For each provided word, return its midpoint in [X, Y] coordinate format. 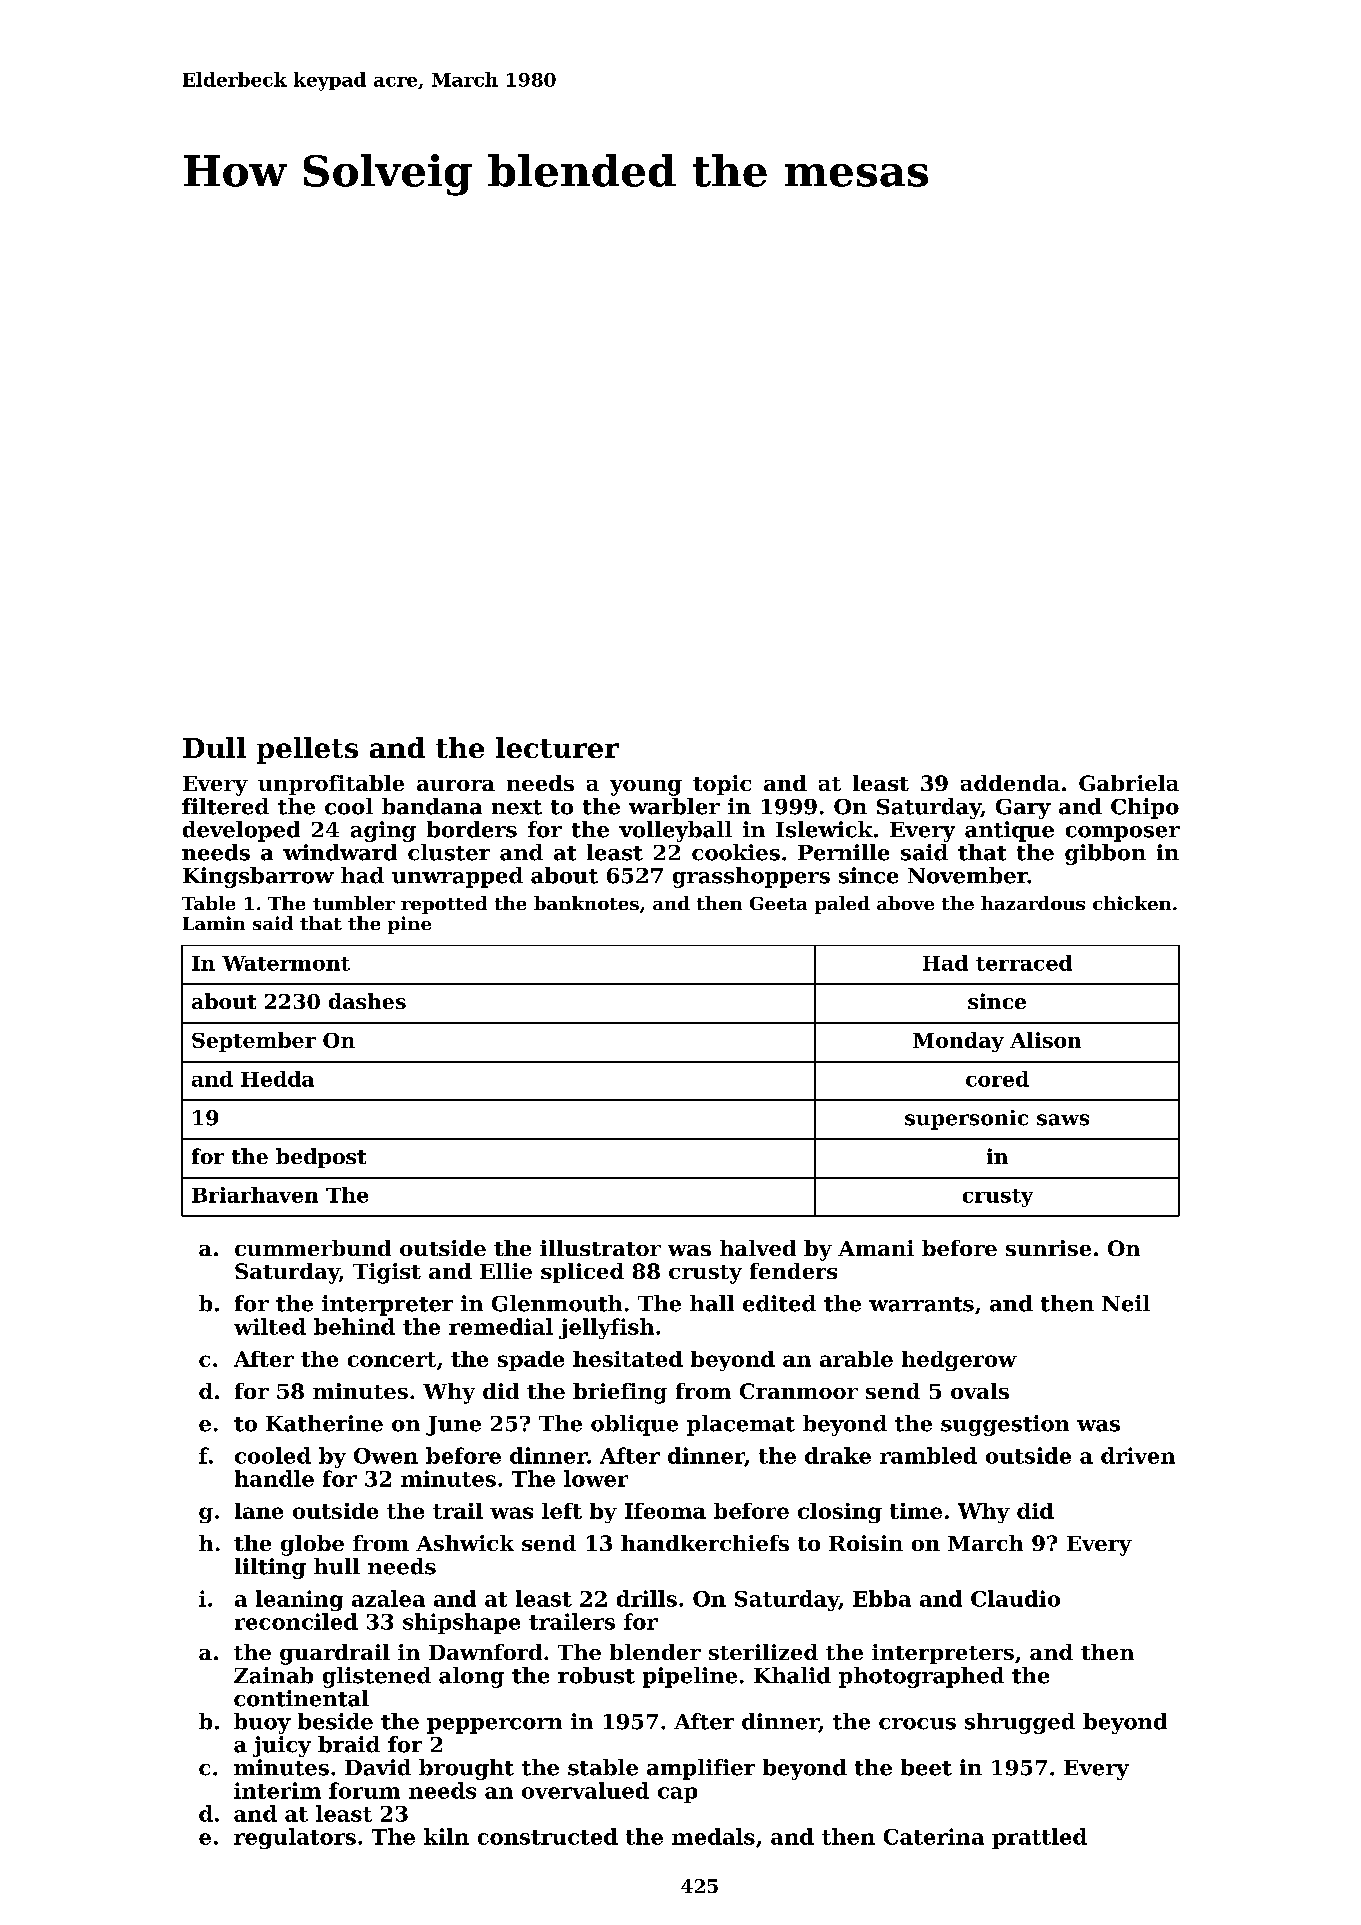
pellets [307, 750]
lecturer [557, 747]
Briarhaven [255, 1195]
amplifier [701, 1769]
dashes [367, 1001]
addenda [1010, 783]
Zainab [273, 1675]
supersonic [966, 1120]
